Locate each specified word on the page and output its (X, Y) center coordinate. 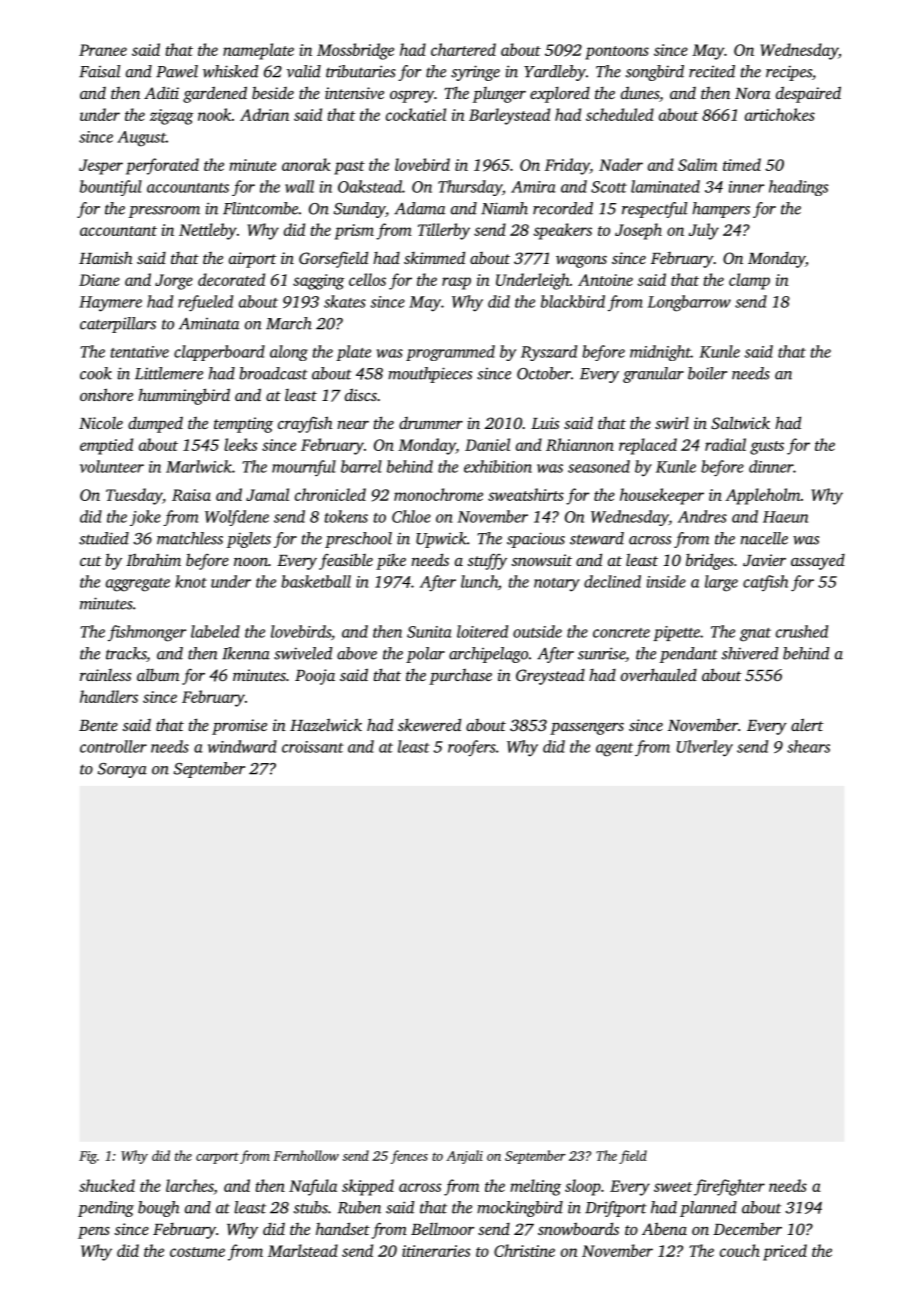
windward (242, 746)
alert (807, 724)
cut (91, 561)
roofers (472, 748)
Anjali (464, 1157)
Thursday (470, 188)
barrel (361, 466)
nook (214, 114)
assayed (818, 562)
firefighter (729, 1187)
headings (798, 188)
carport (217, 1158)
